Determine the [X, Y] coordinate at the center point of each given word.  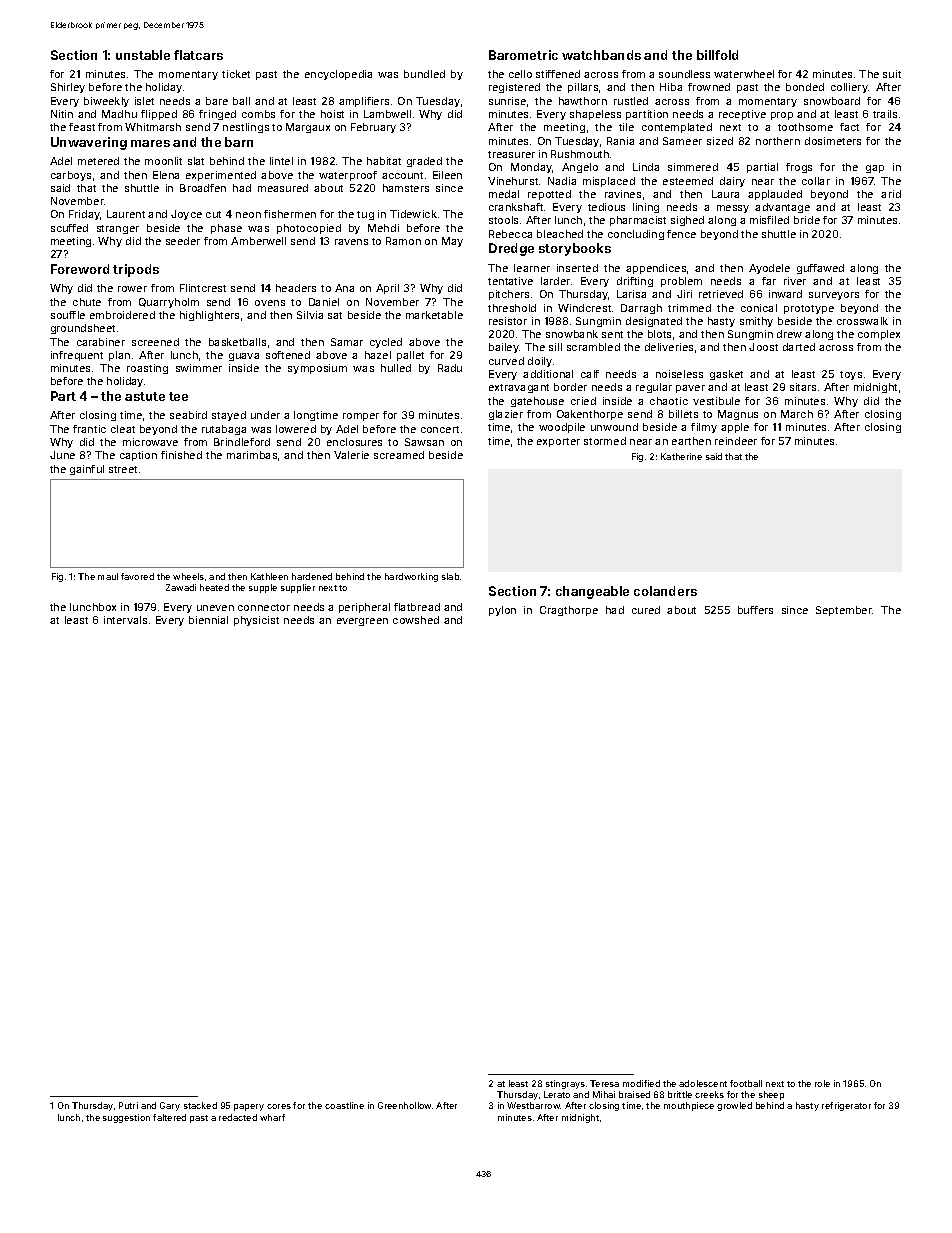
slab [450, 576]
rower [132, 289]
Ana [344, 288]
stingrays [565, 1084]
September [844, 611]
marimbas [252, 455]
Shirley [68, 88]
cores [279, 1106]
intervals [125, 620]
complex [879, 335]
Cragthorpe [569, 611]
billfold [717, 55]
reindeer [736, 441]
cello [520, 74]
